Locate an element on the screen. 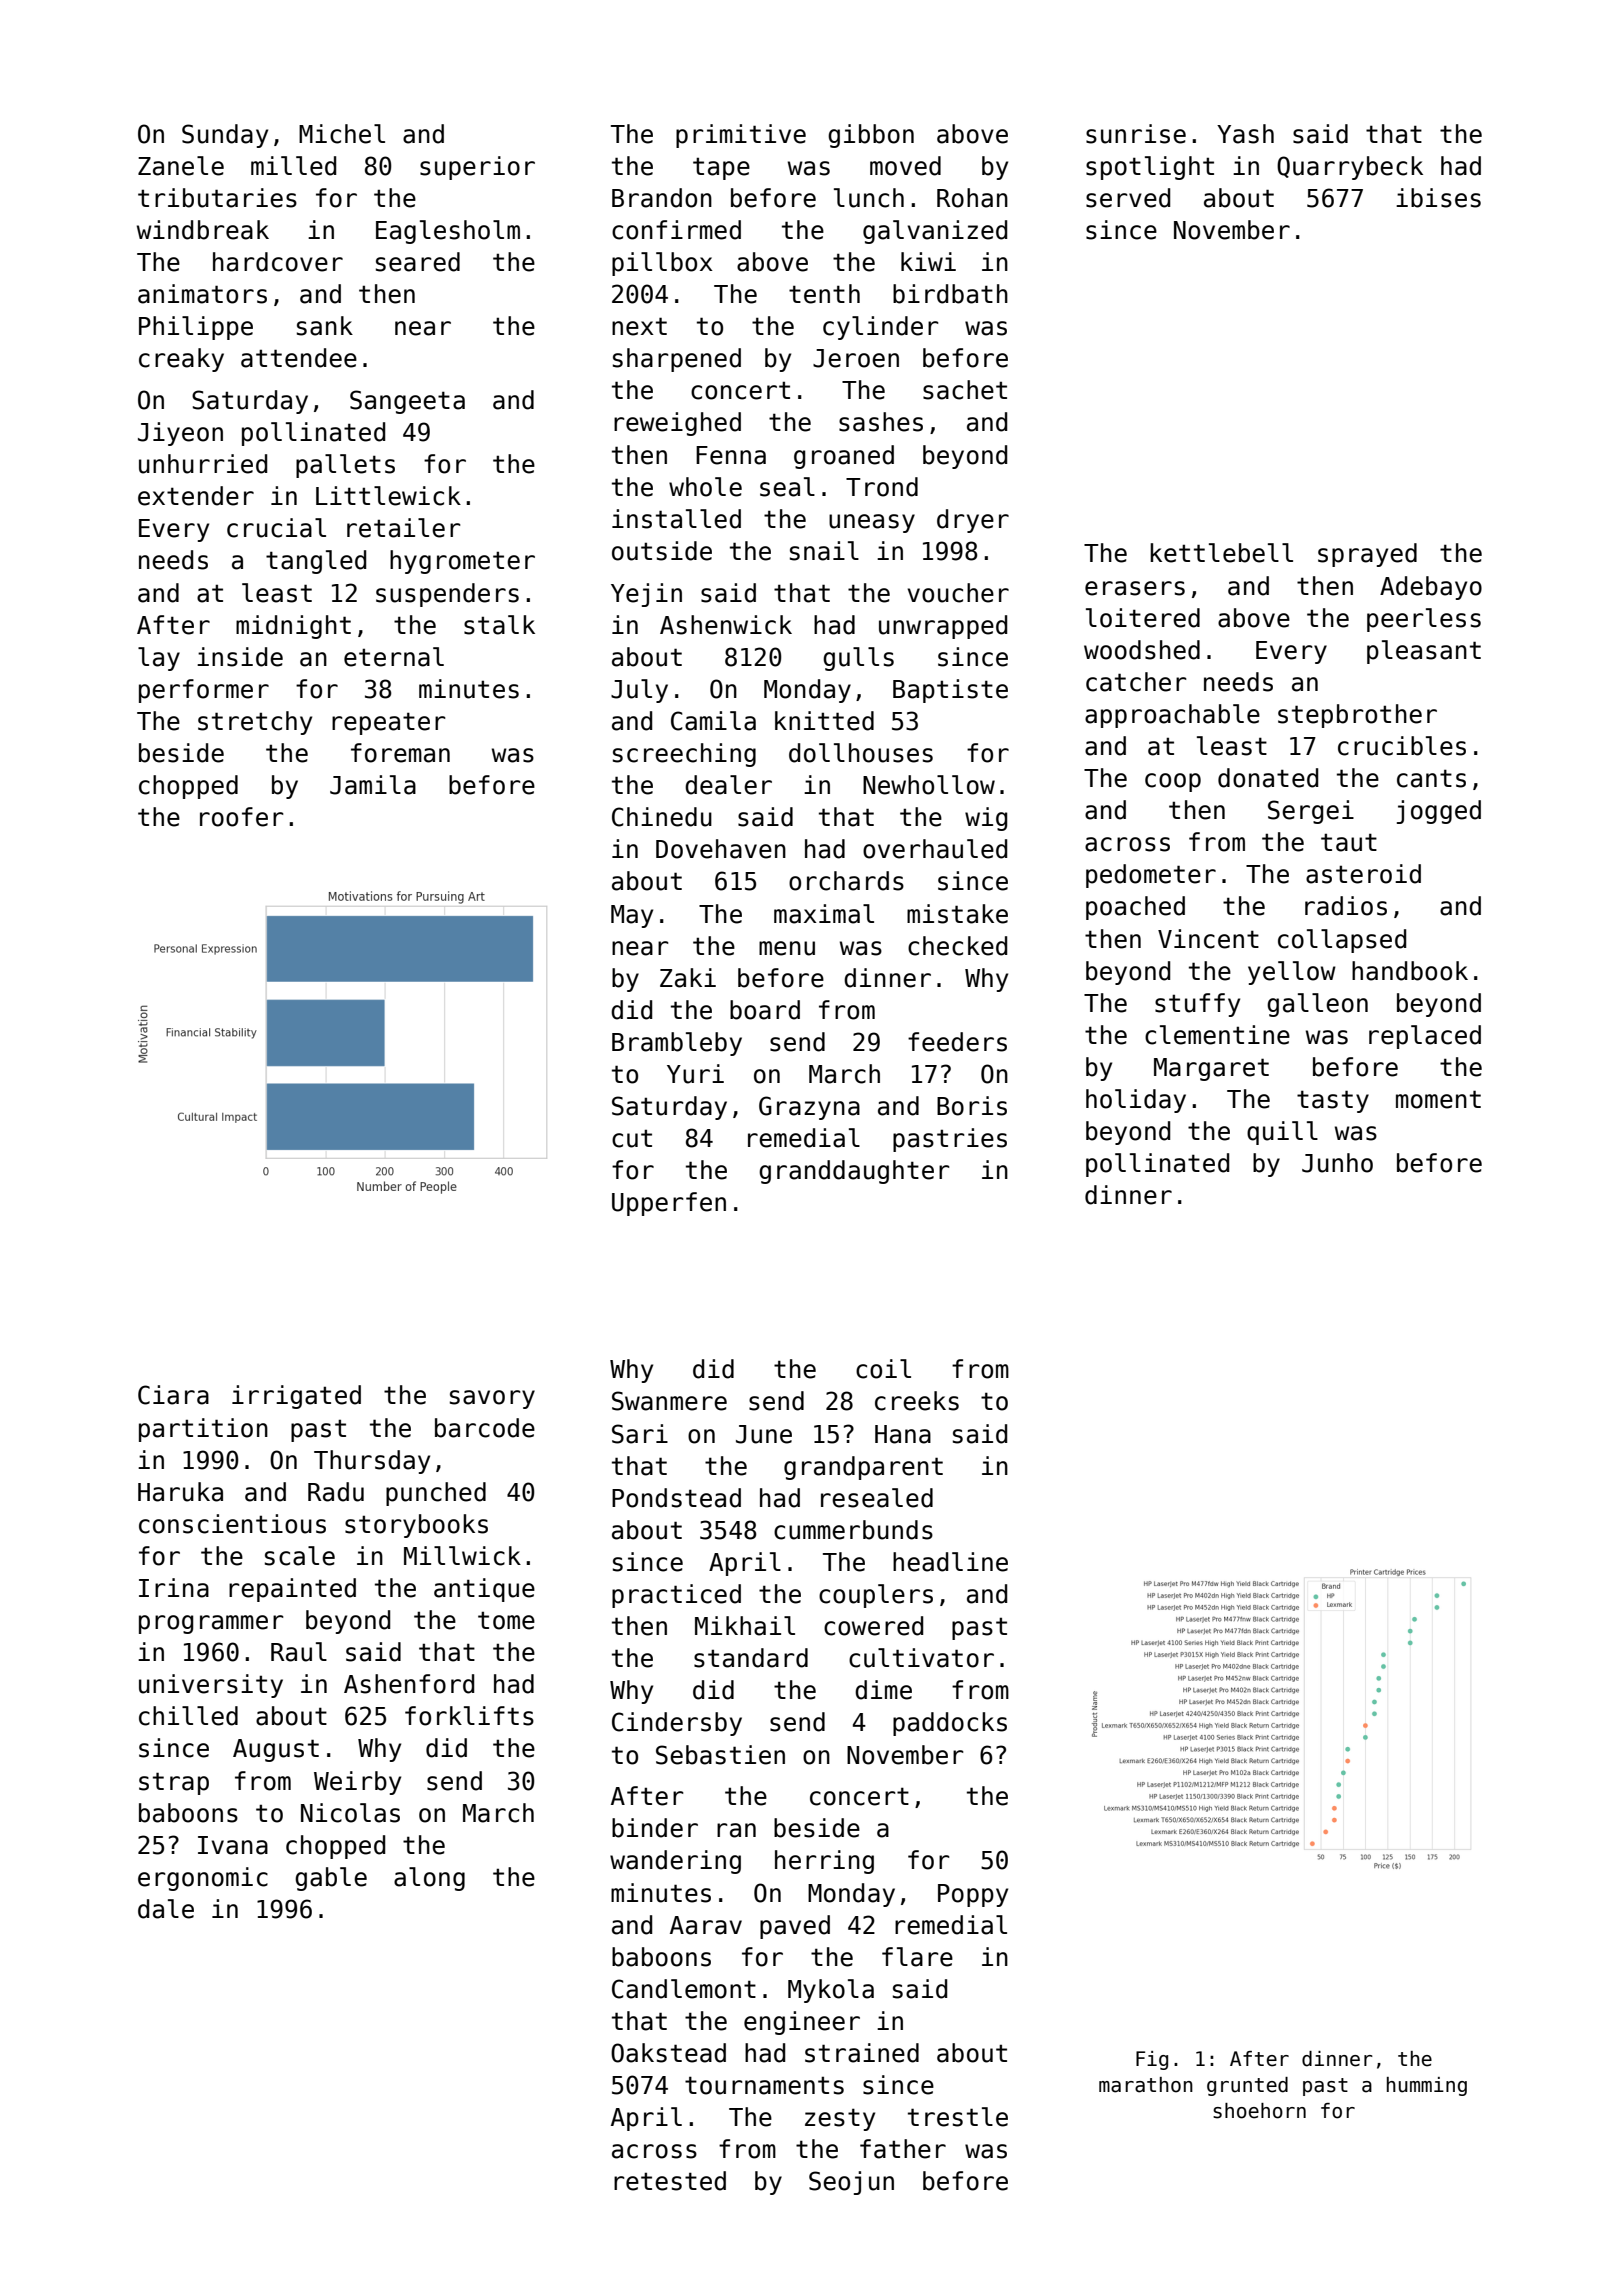 This screenshot has height=2292, width=1620. retested is located at coordinates (670, 2181).
